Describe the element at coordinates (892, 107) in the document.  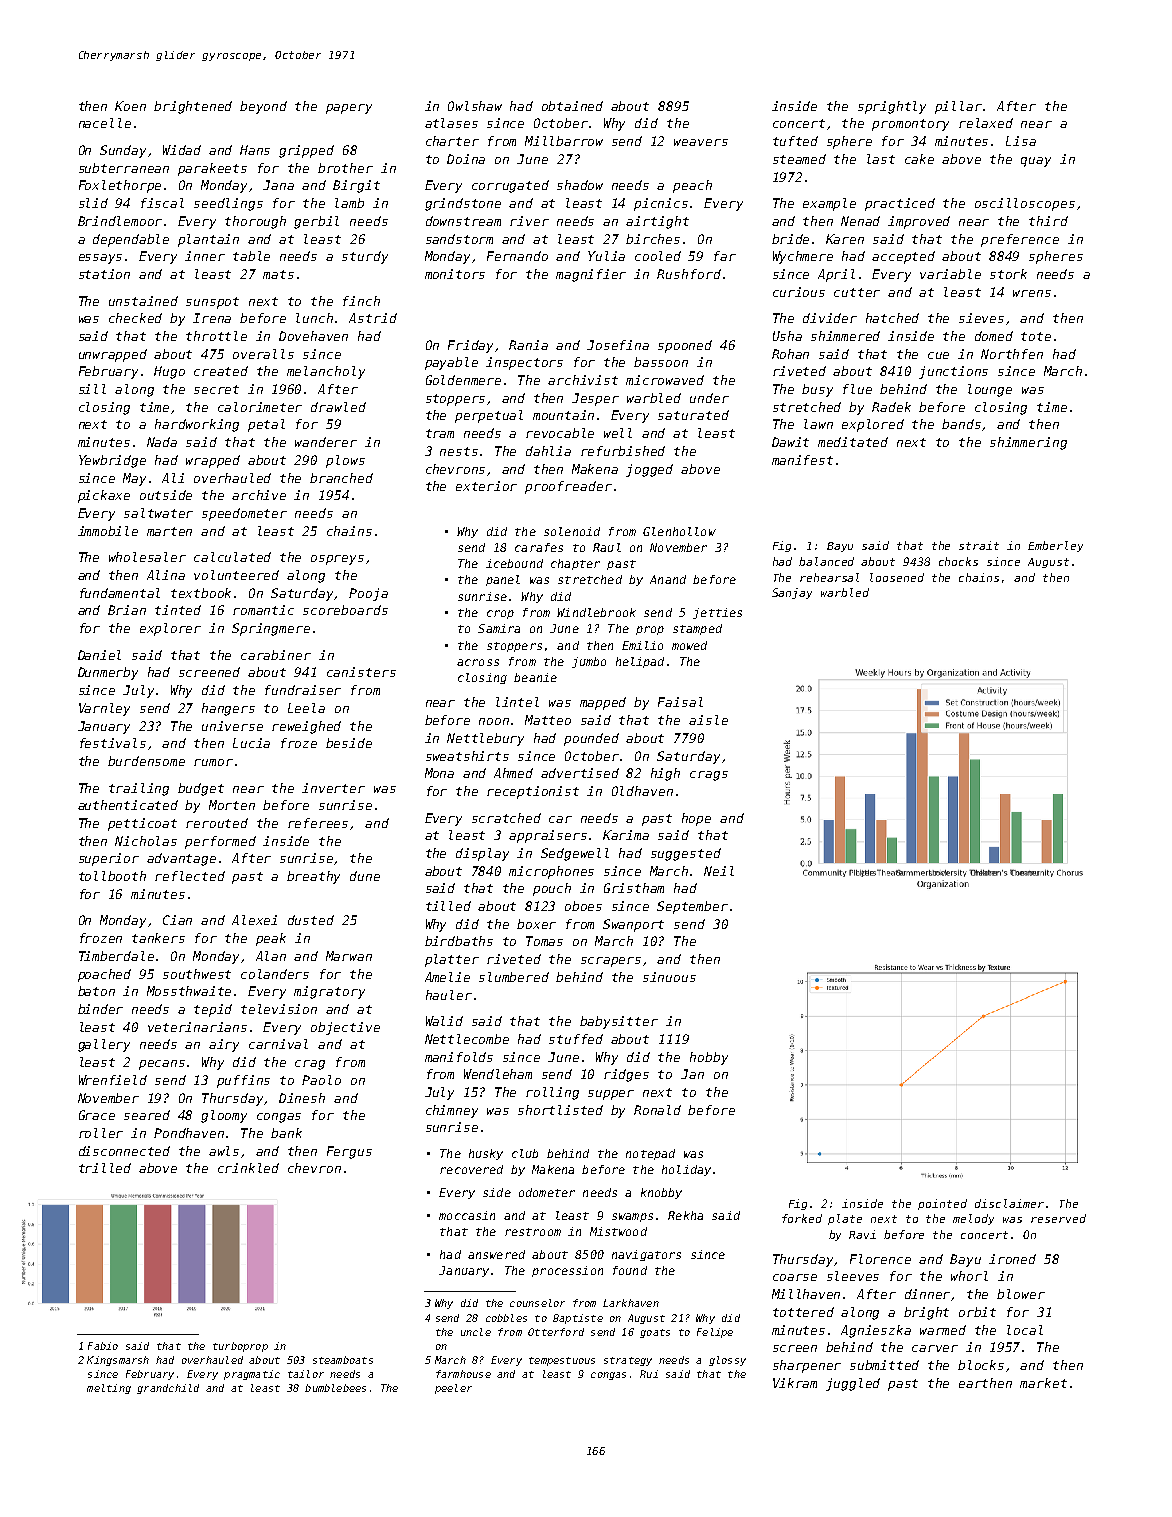
I see `sprightly` at that location.
